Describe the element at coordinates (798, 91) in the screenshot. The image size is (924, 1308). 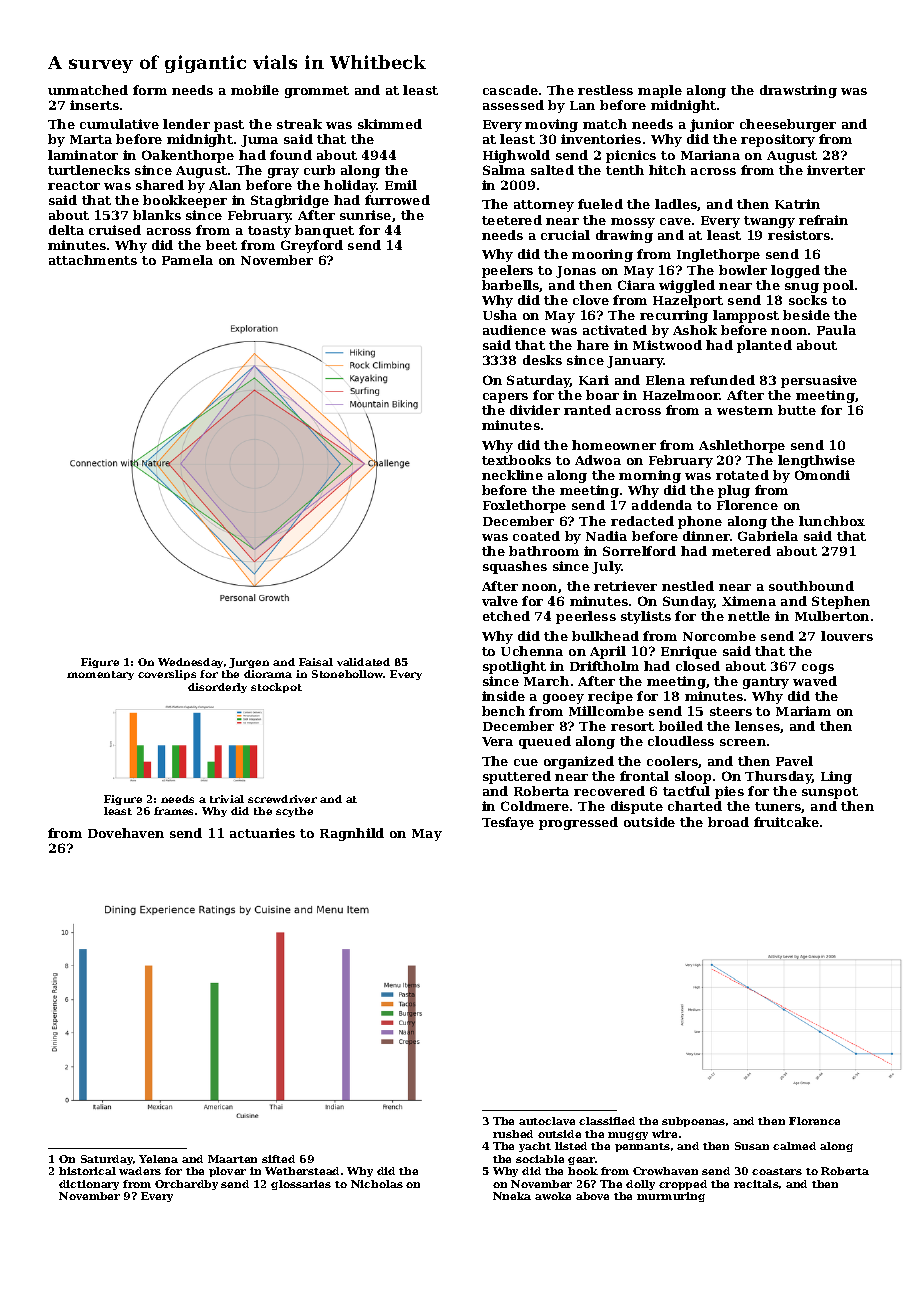
I see `drawstring` at that location.
